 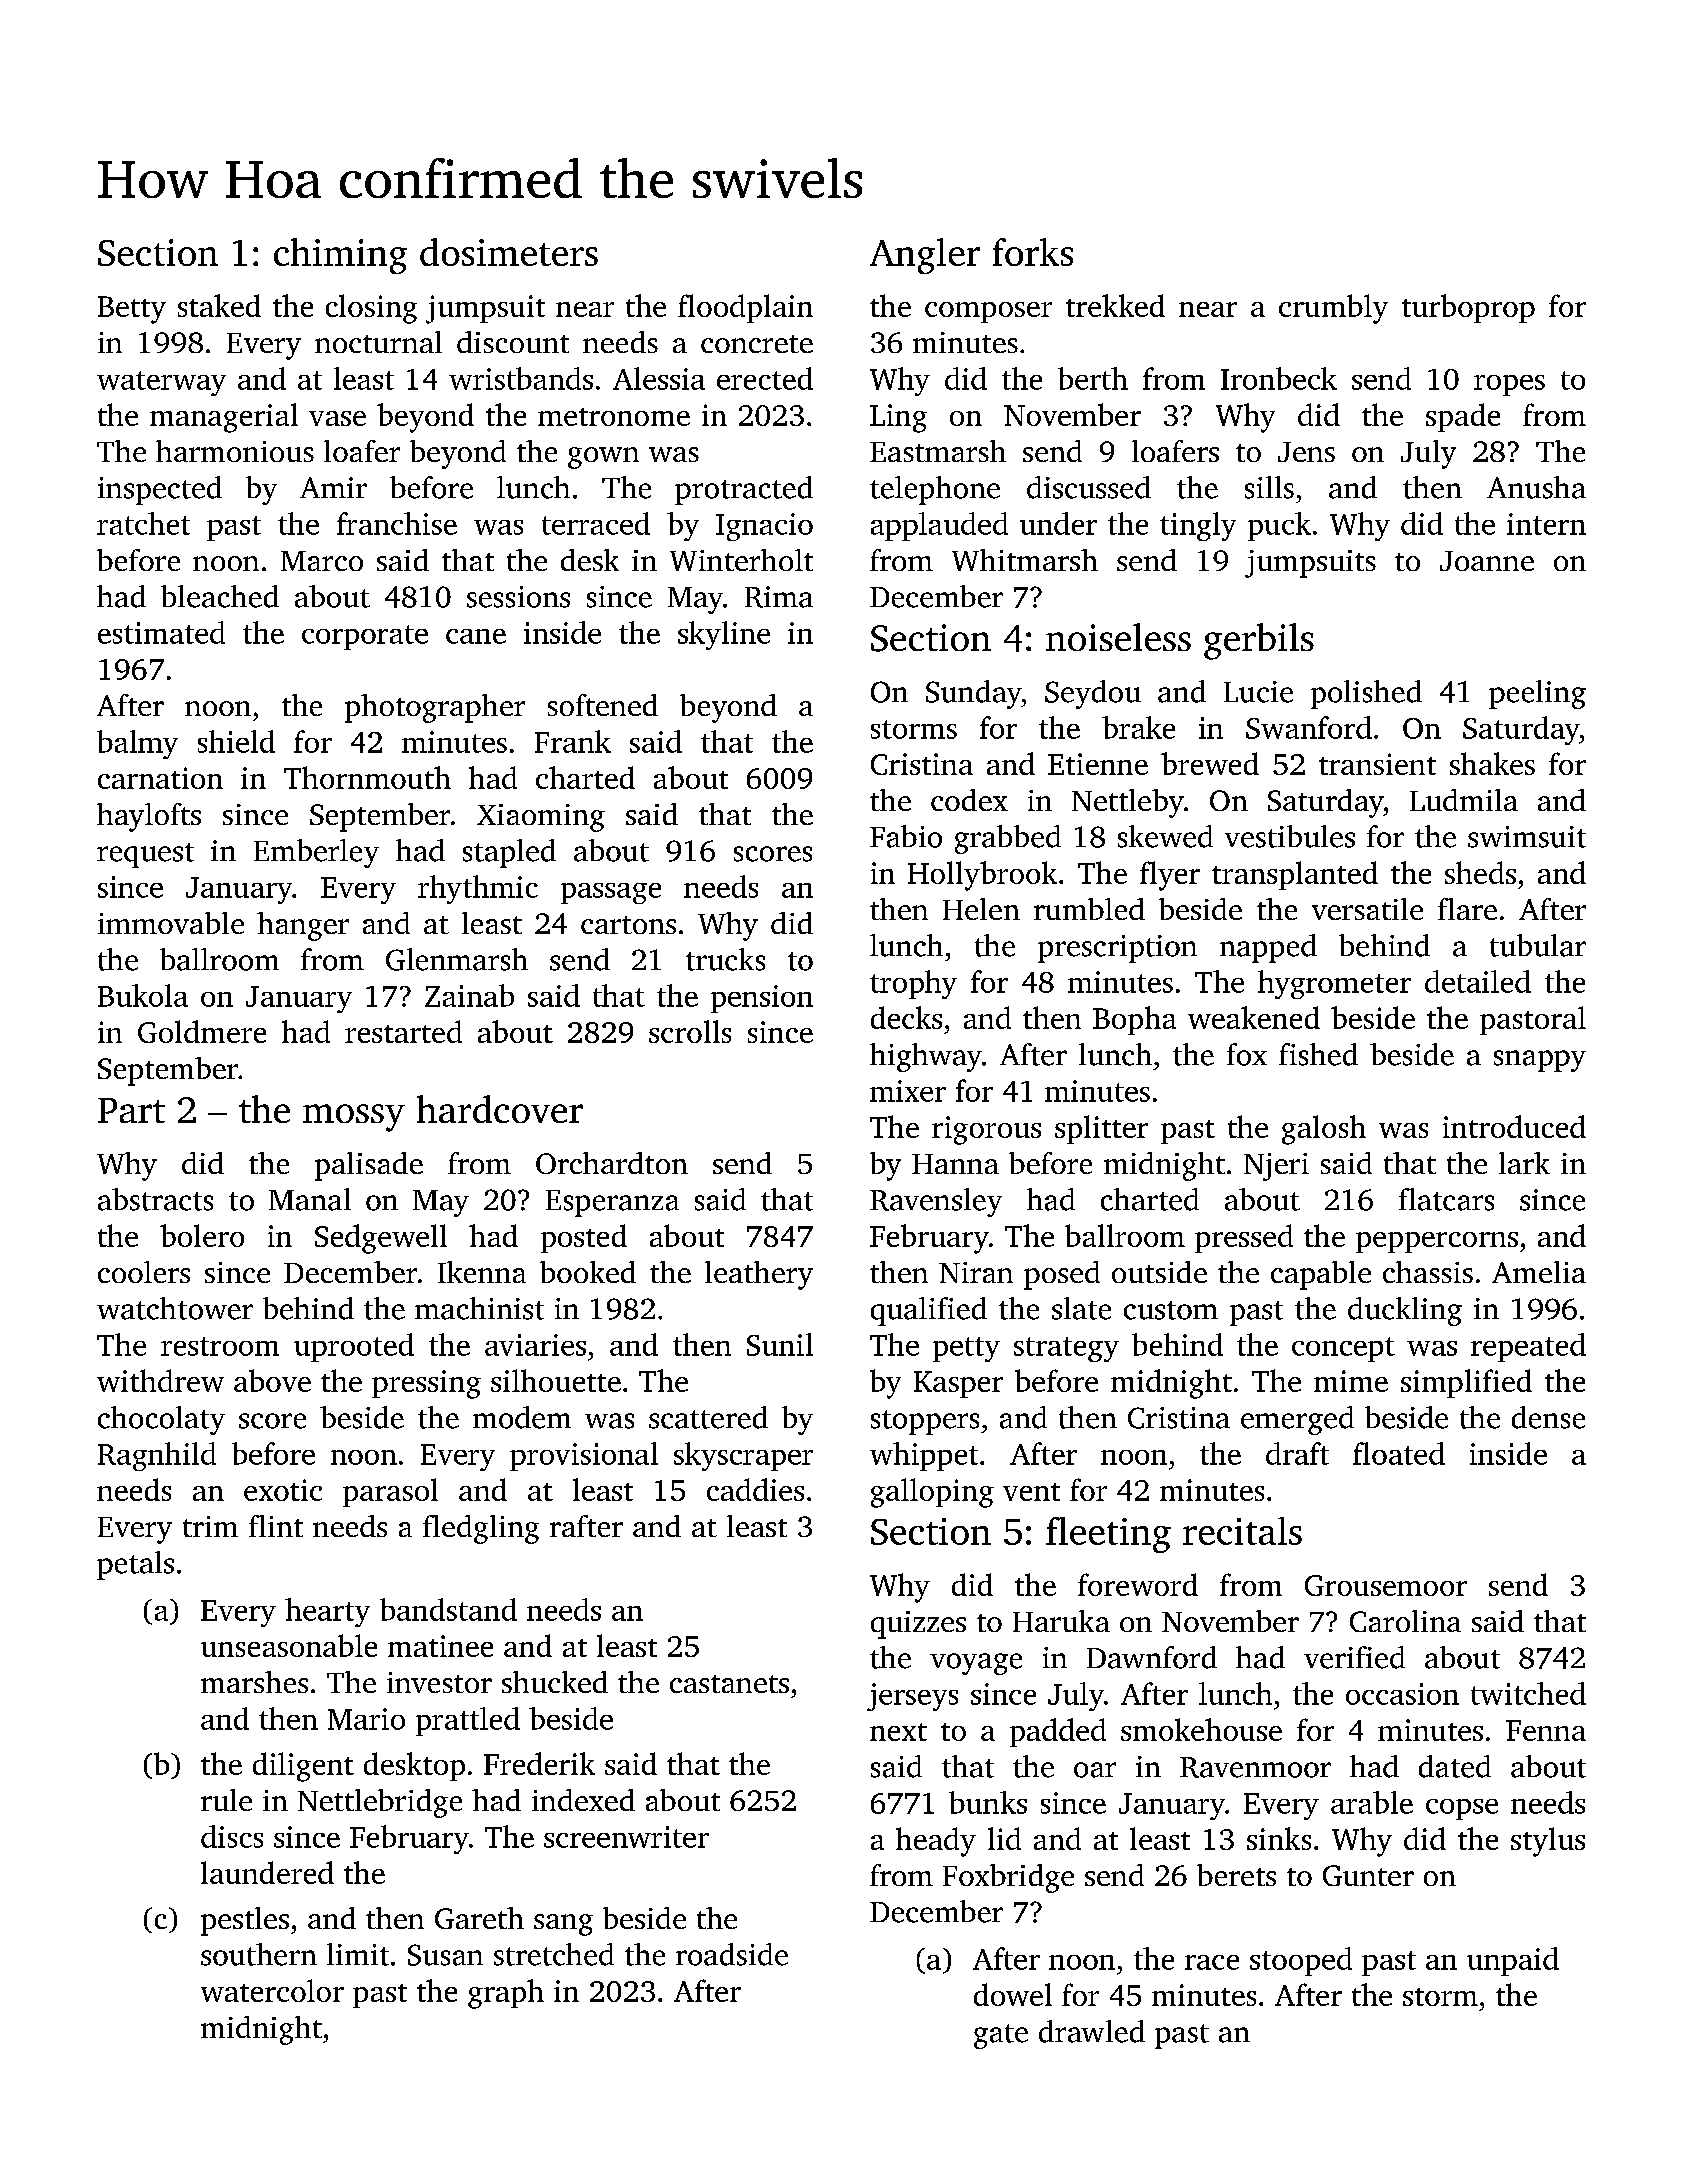 I want to click on watercolor, so click(x=272, y=1990).
